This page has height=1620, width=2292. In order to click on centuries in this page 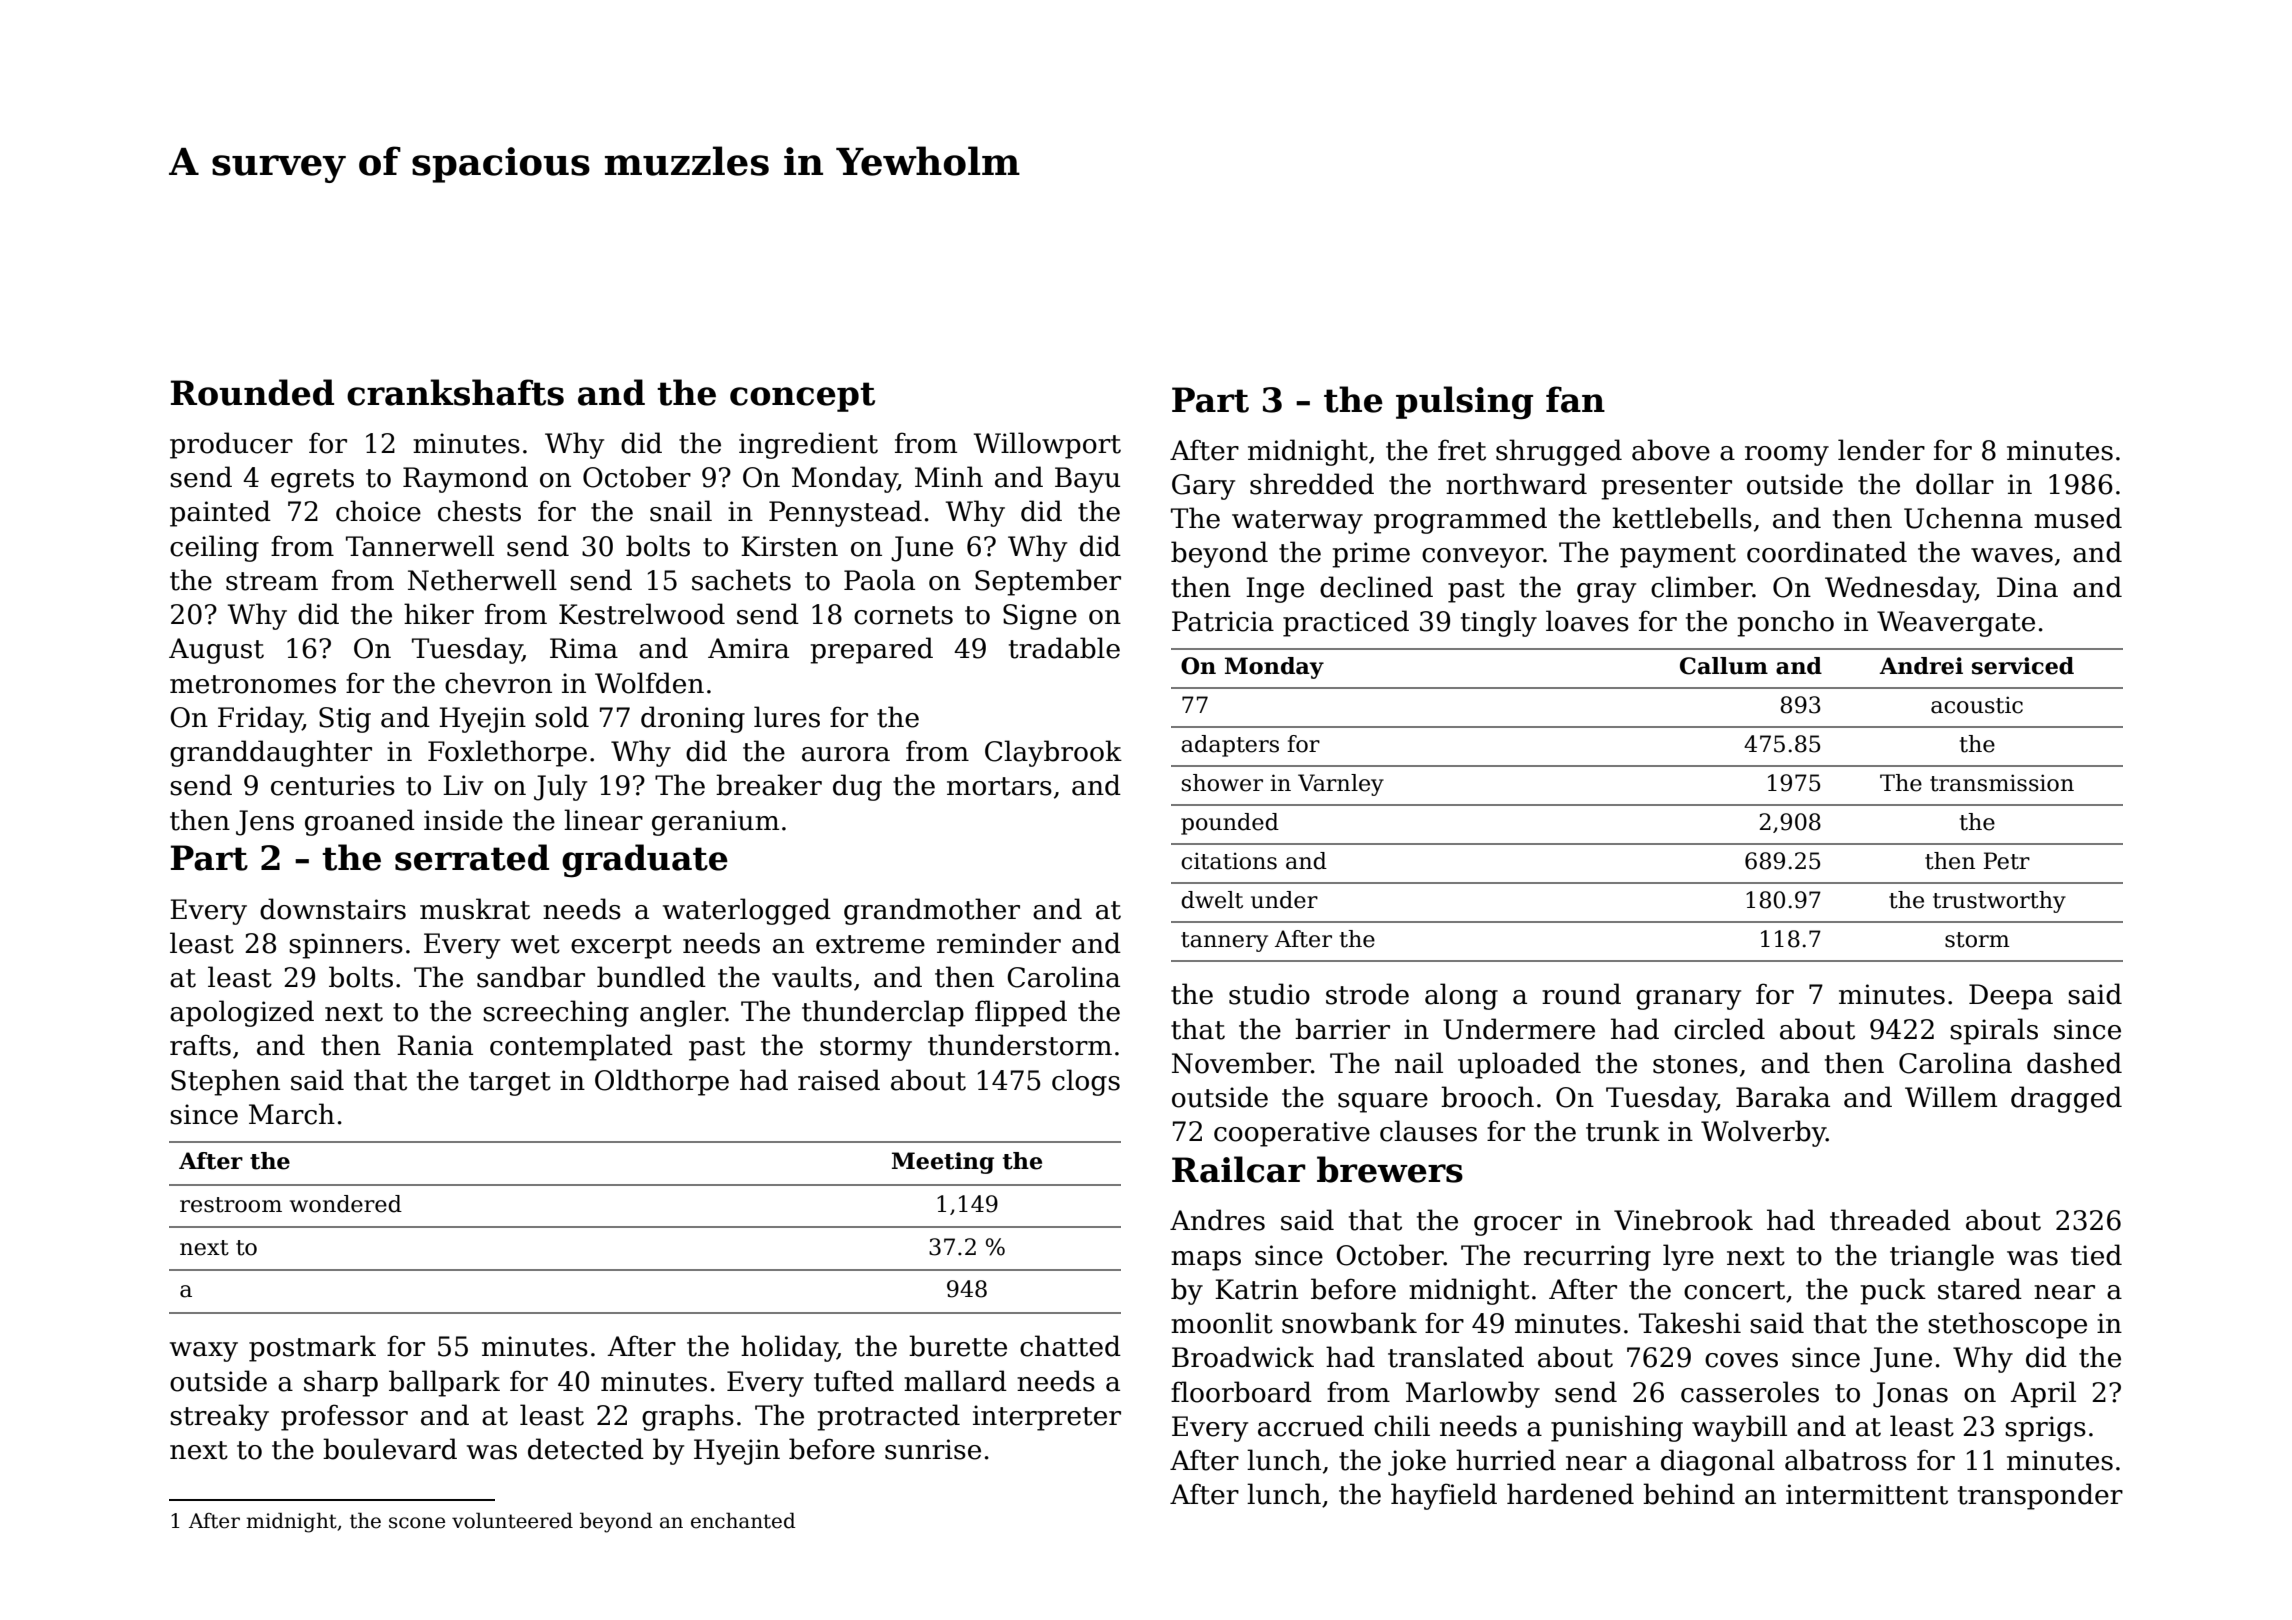, I will do `click(333, 785)`.
